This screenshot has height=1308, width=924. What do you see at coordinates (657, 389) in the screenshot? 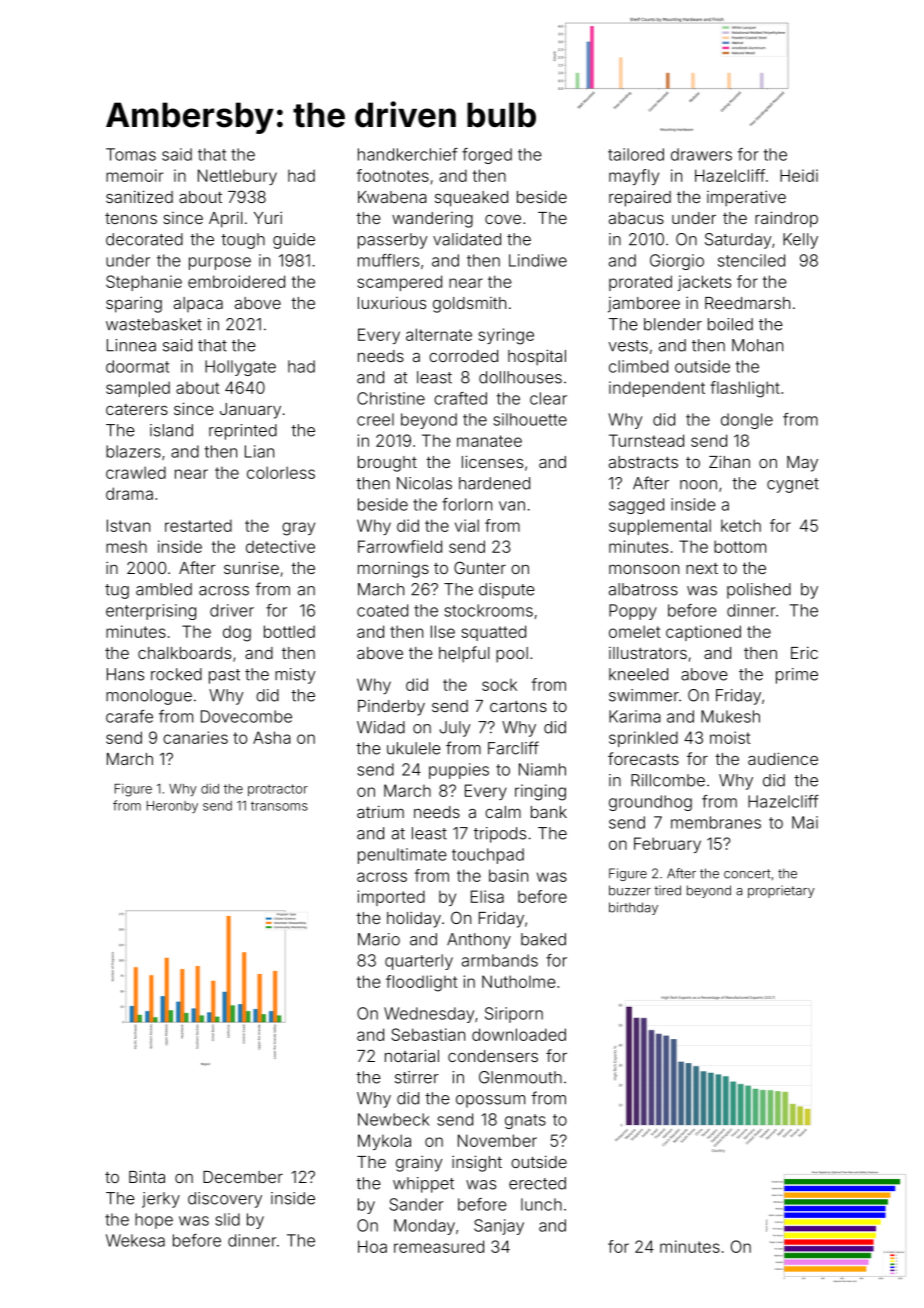
I see `independent` at bounding box center [657, 389].
